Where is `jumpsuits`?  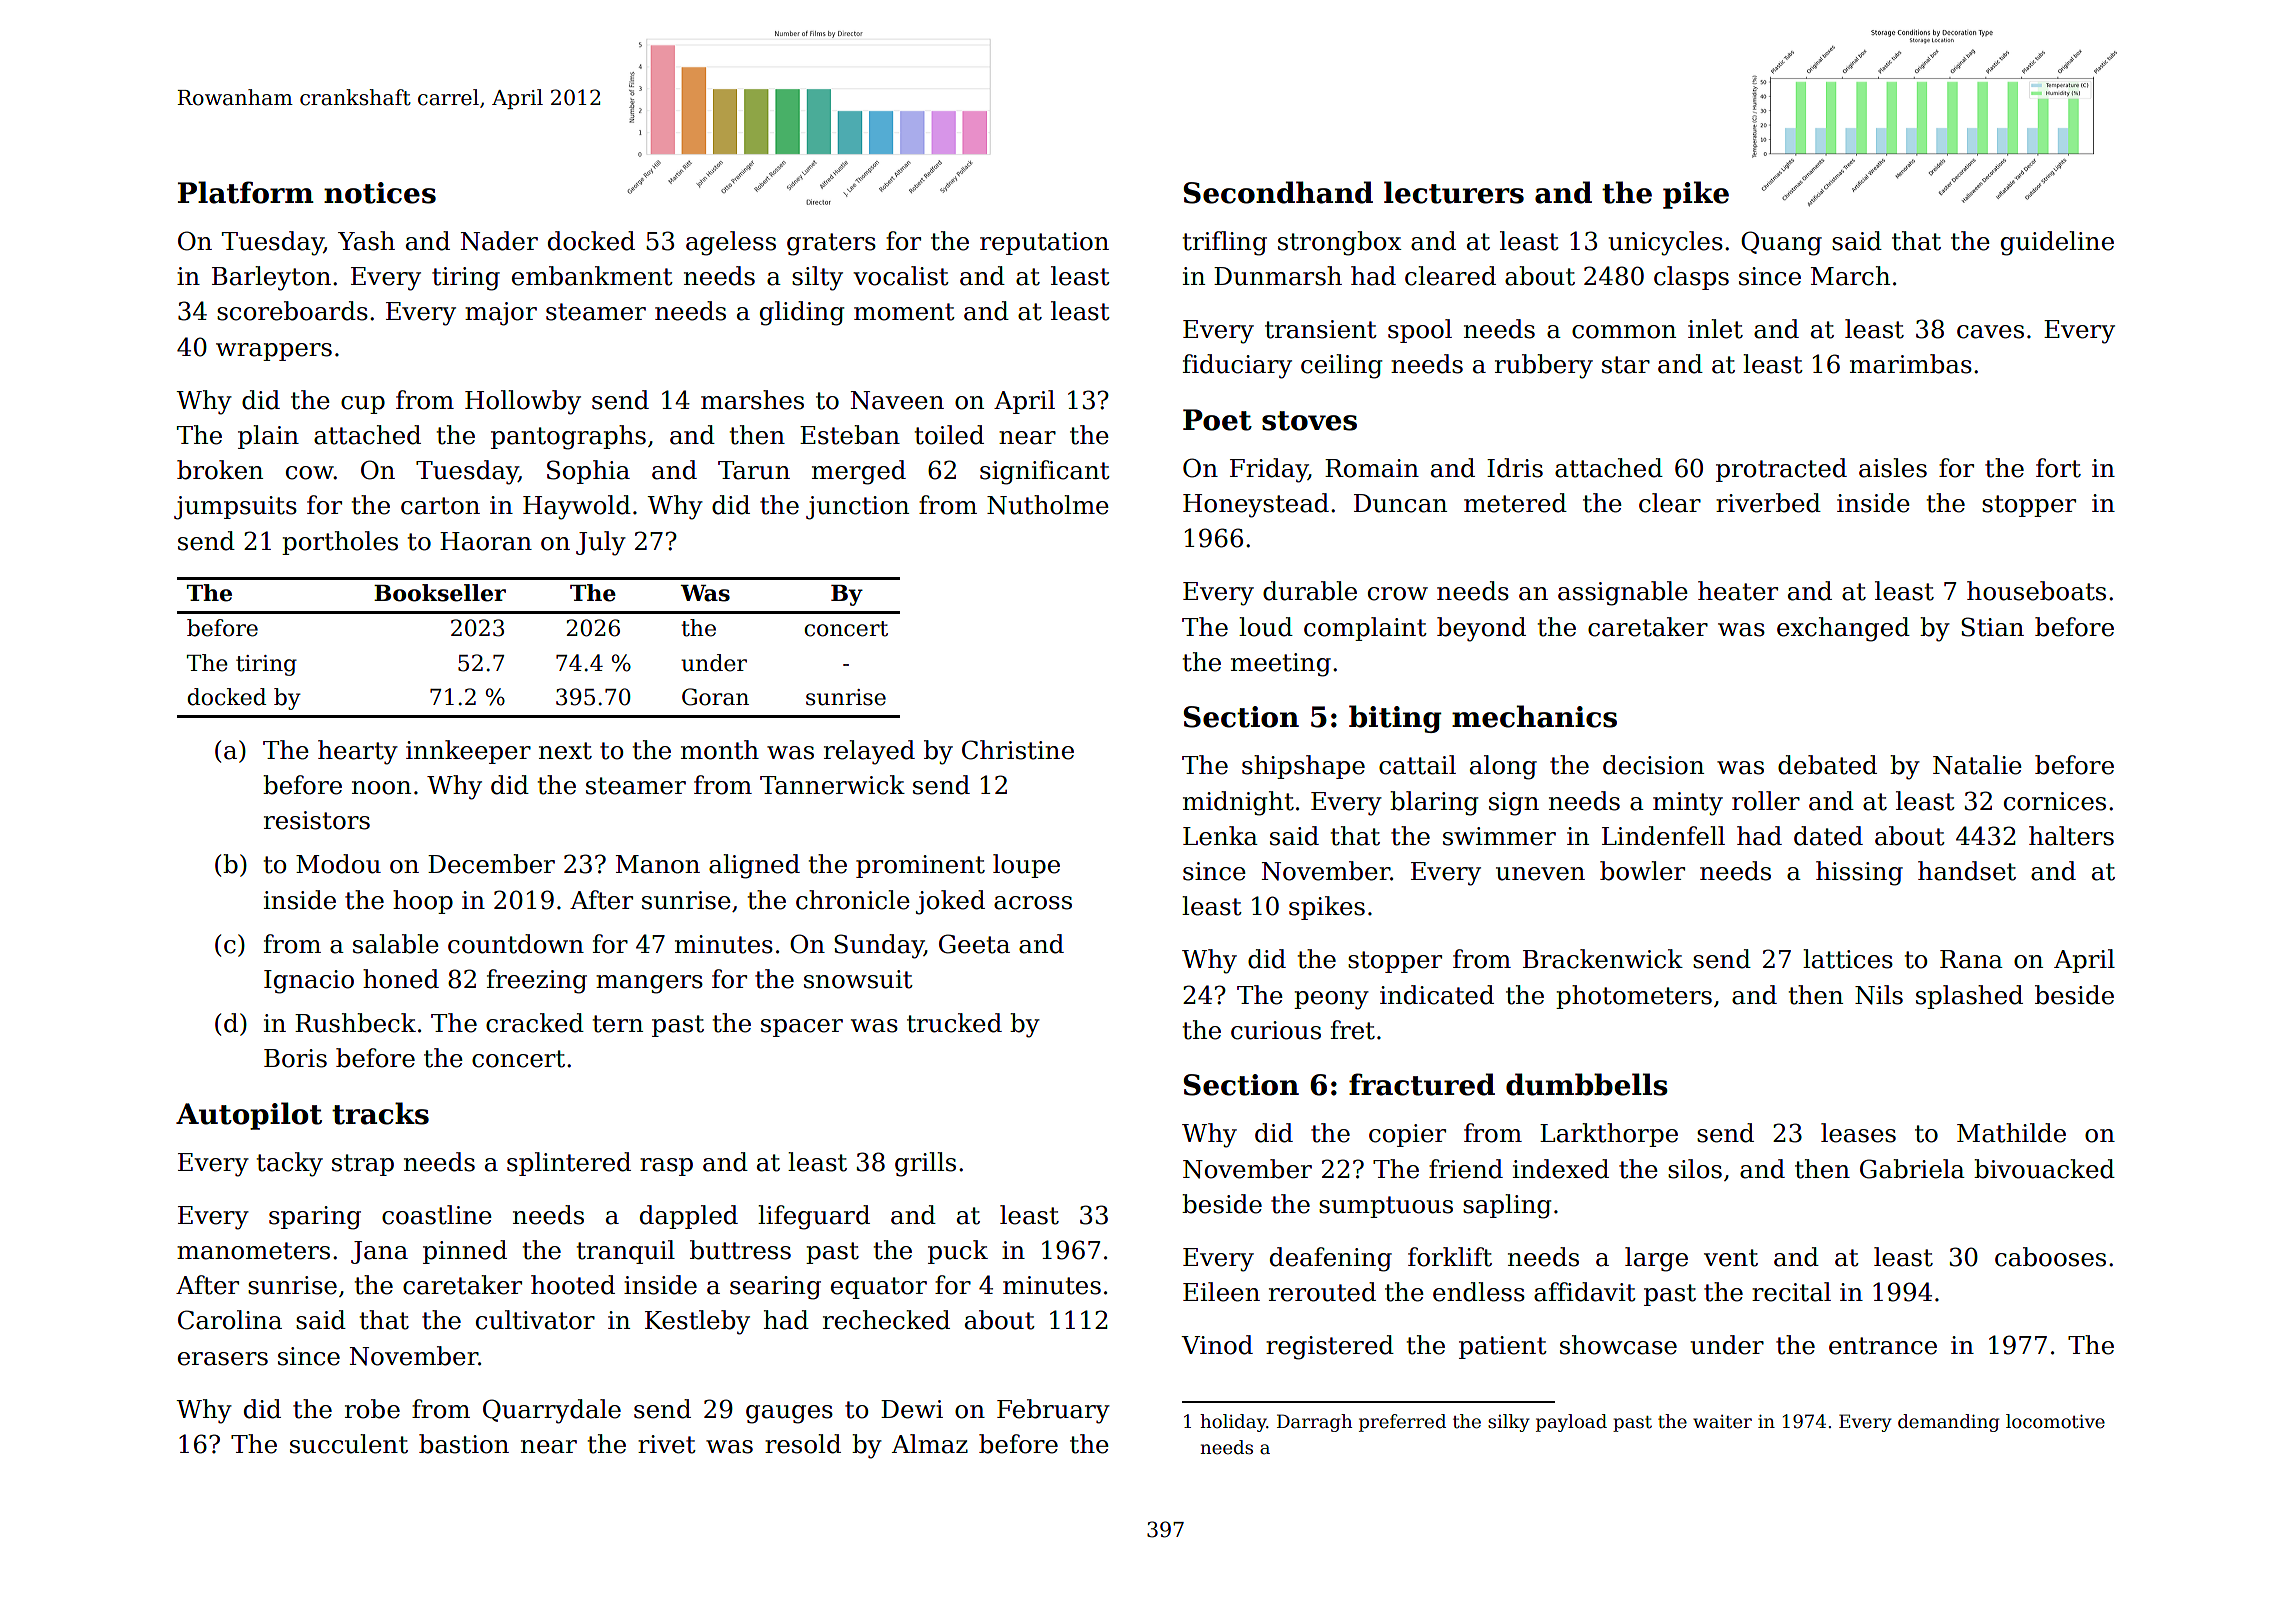
jumpsuits is located at coordinates (235, 508).
